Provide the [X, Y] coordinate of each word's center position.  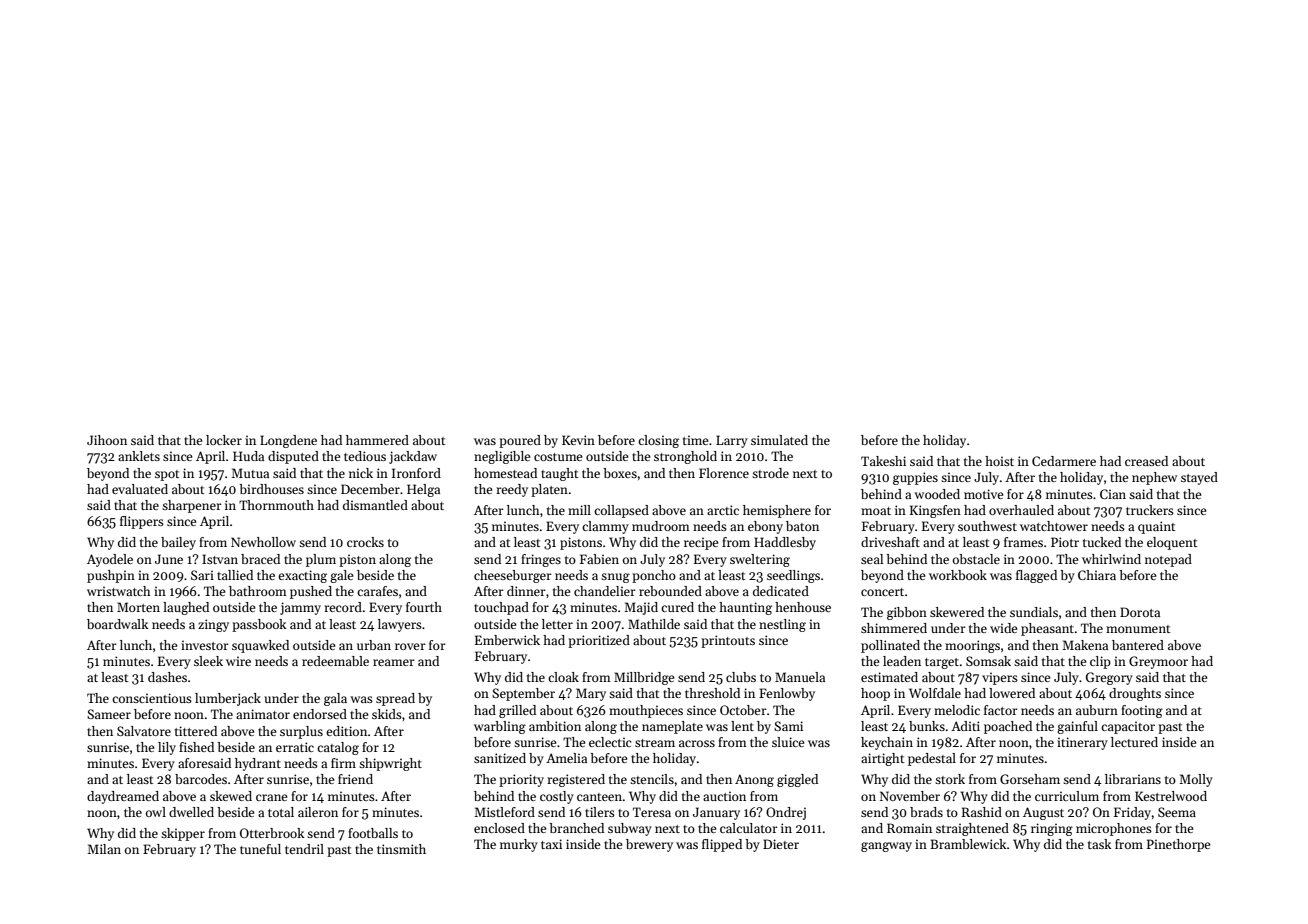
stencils [652, 779]
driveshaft [890, 542]
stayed [1199, 478]
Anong [754, 780]
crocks [365, 542]
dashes [167, 677]
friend [355, 779]
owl [156, 812]
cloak [563, 677]
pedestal [932, 759]
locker [224, 440]
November [910, 796]
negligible [502, 457]
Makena [1085, 645]
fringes [541, 560]
